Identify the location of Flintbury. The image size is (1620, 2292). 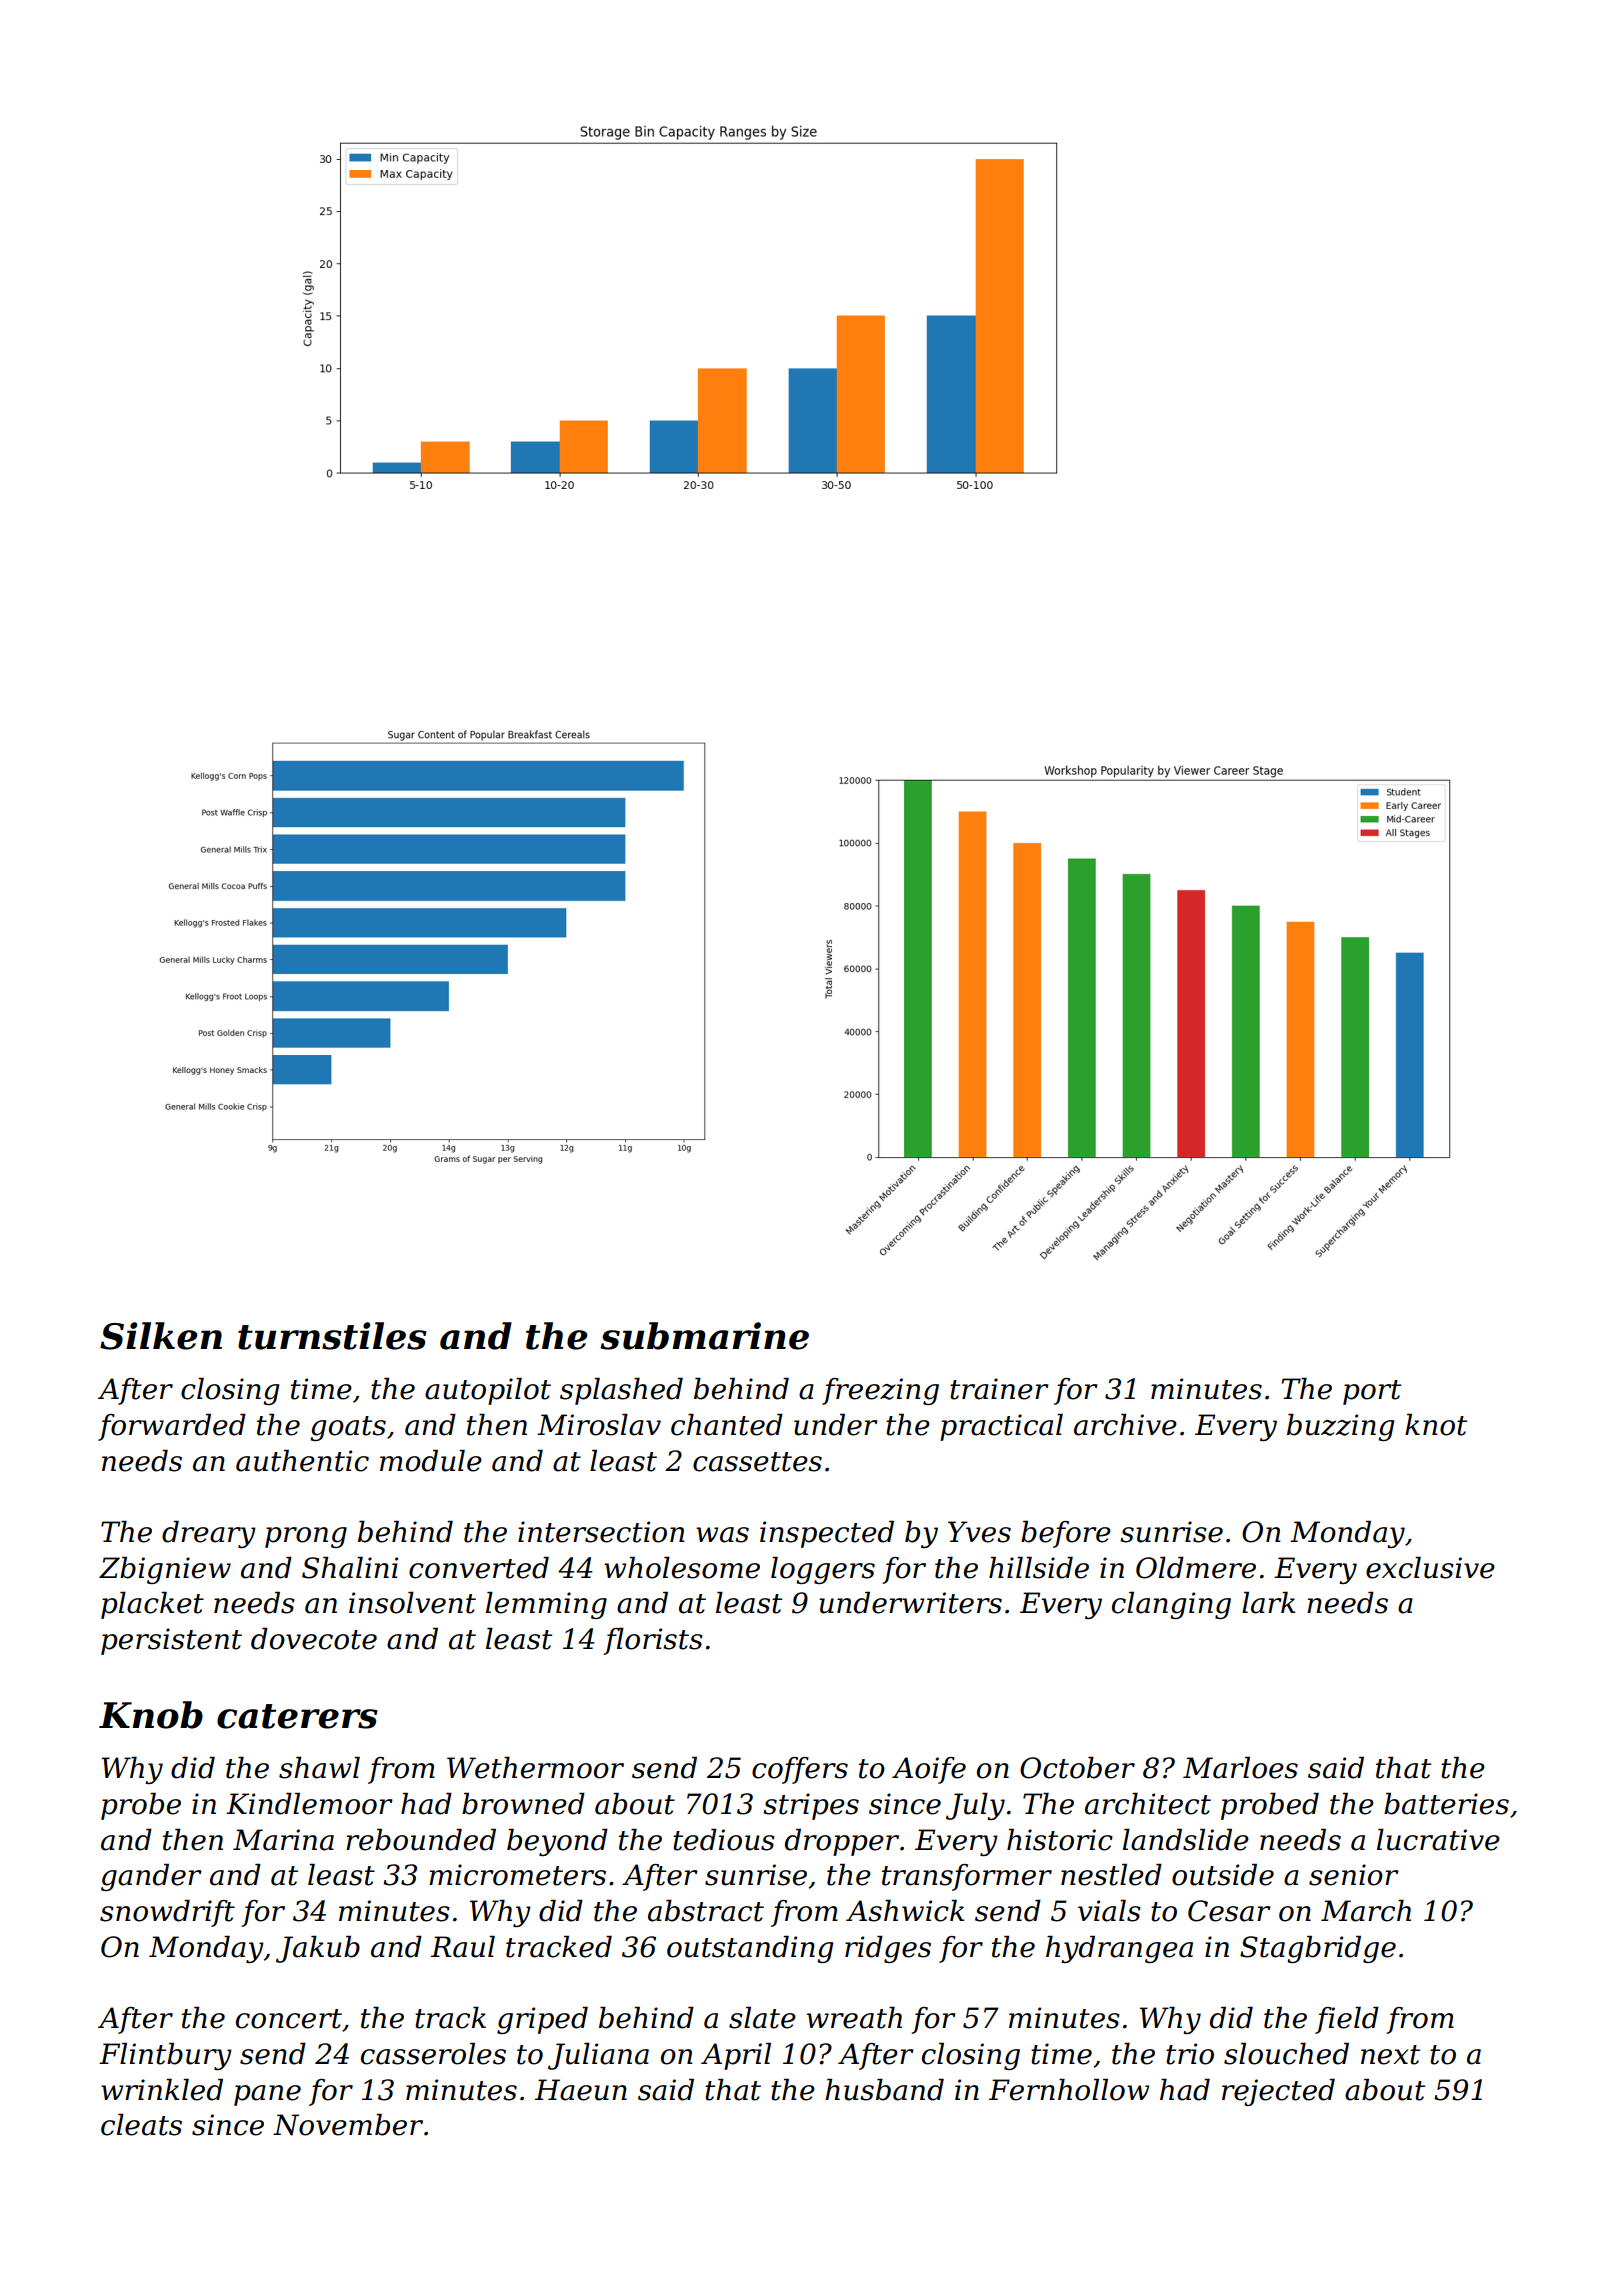
(165, 2056).
